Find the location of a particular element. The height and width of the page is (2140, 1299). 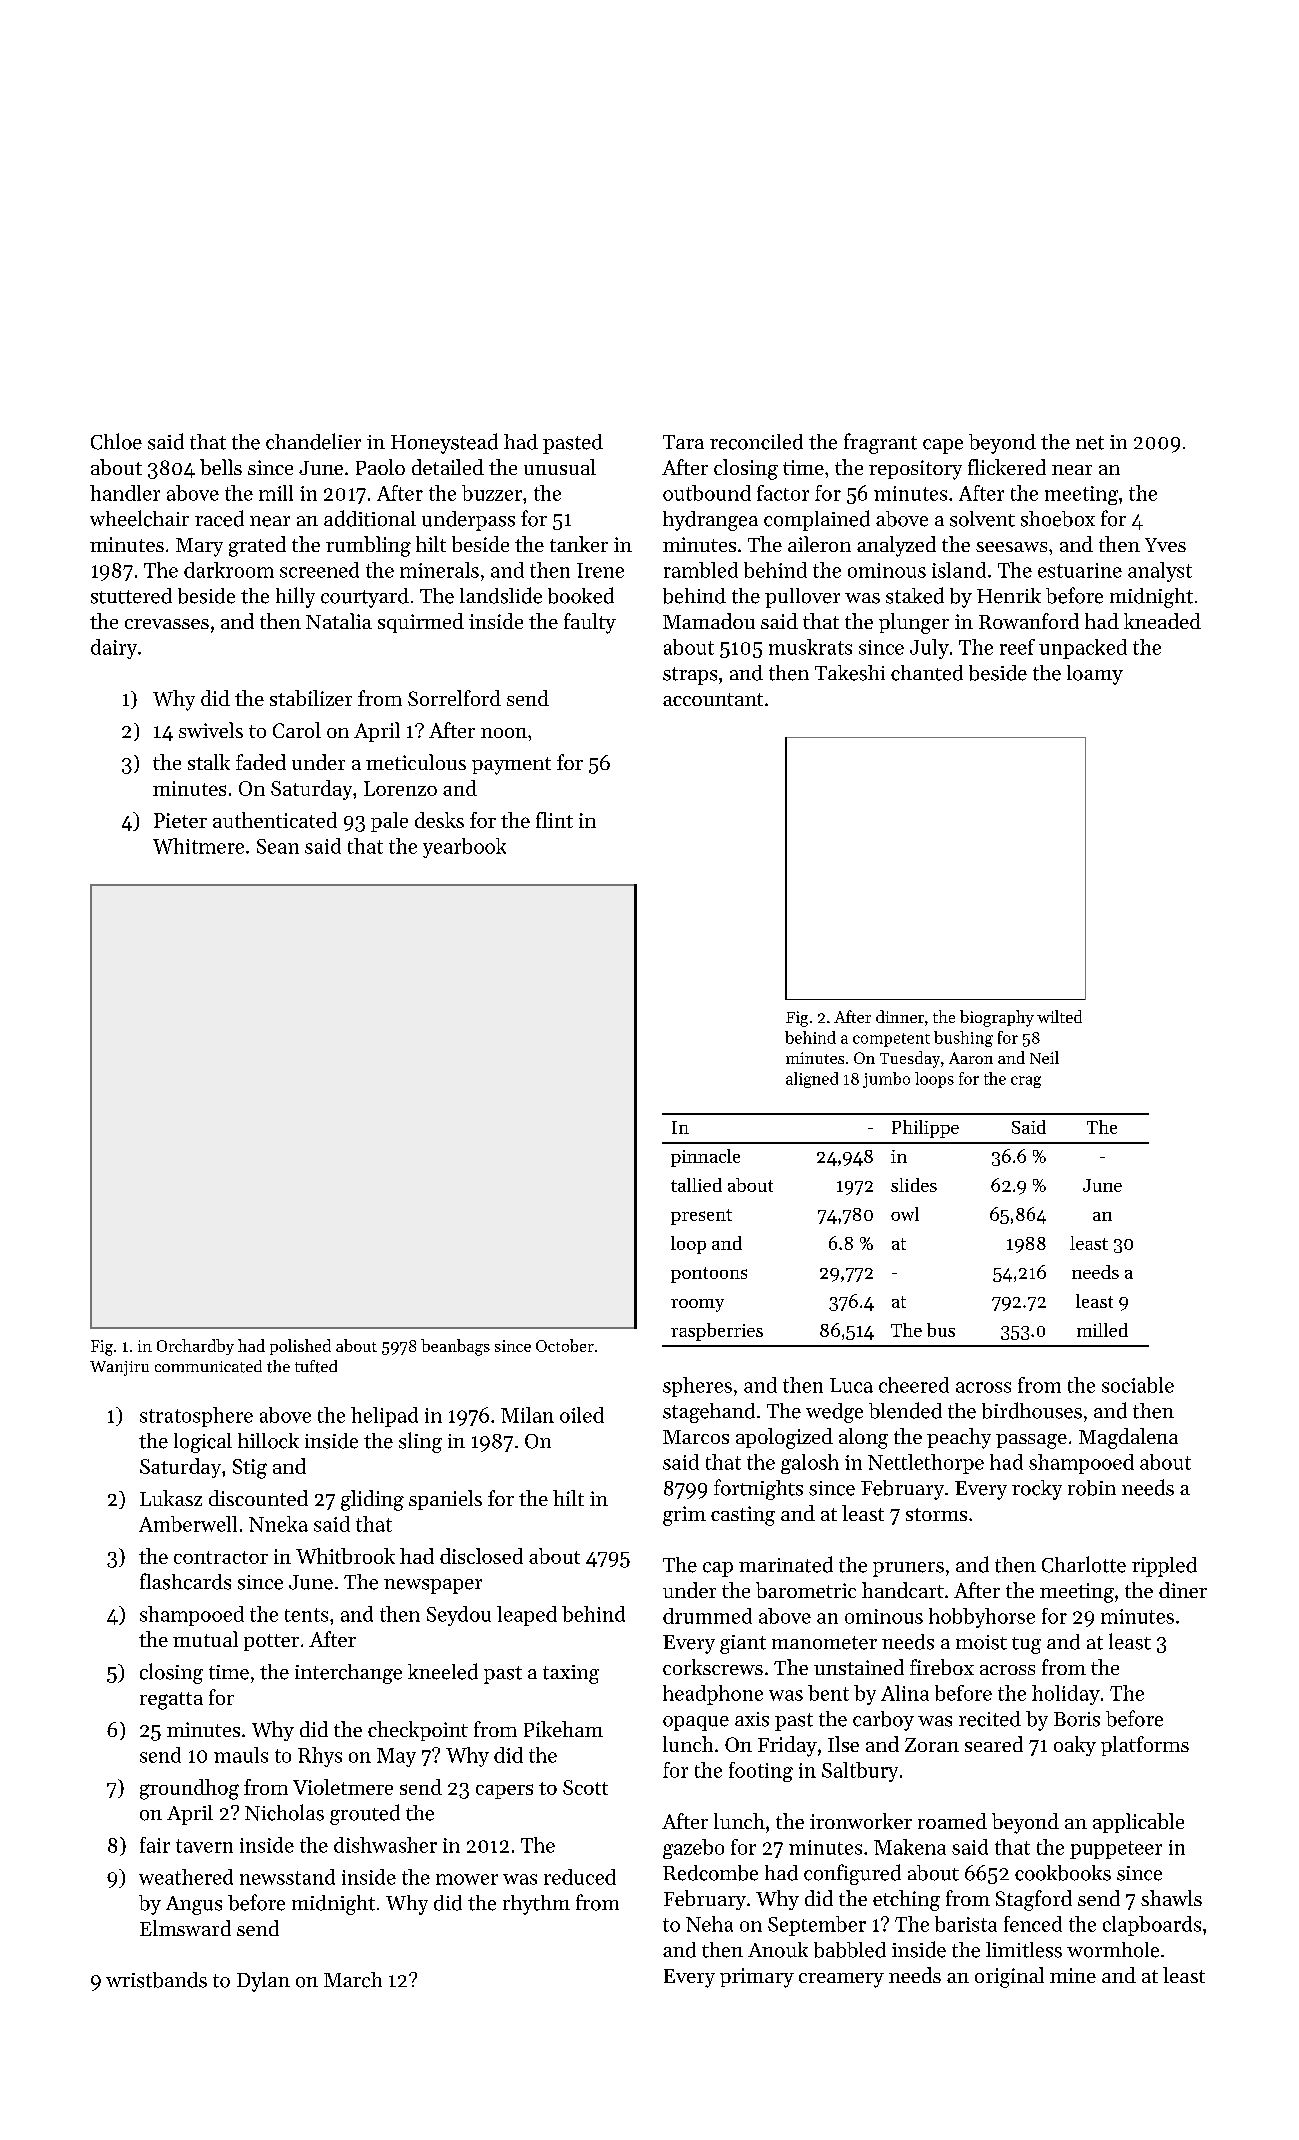

yearbook is located at coordinates (464, 848).
